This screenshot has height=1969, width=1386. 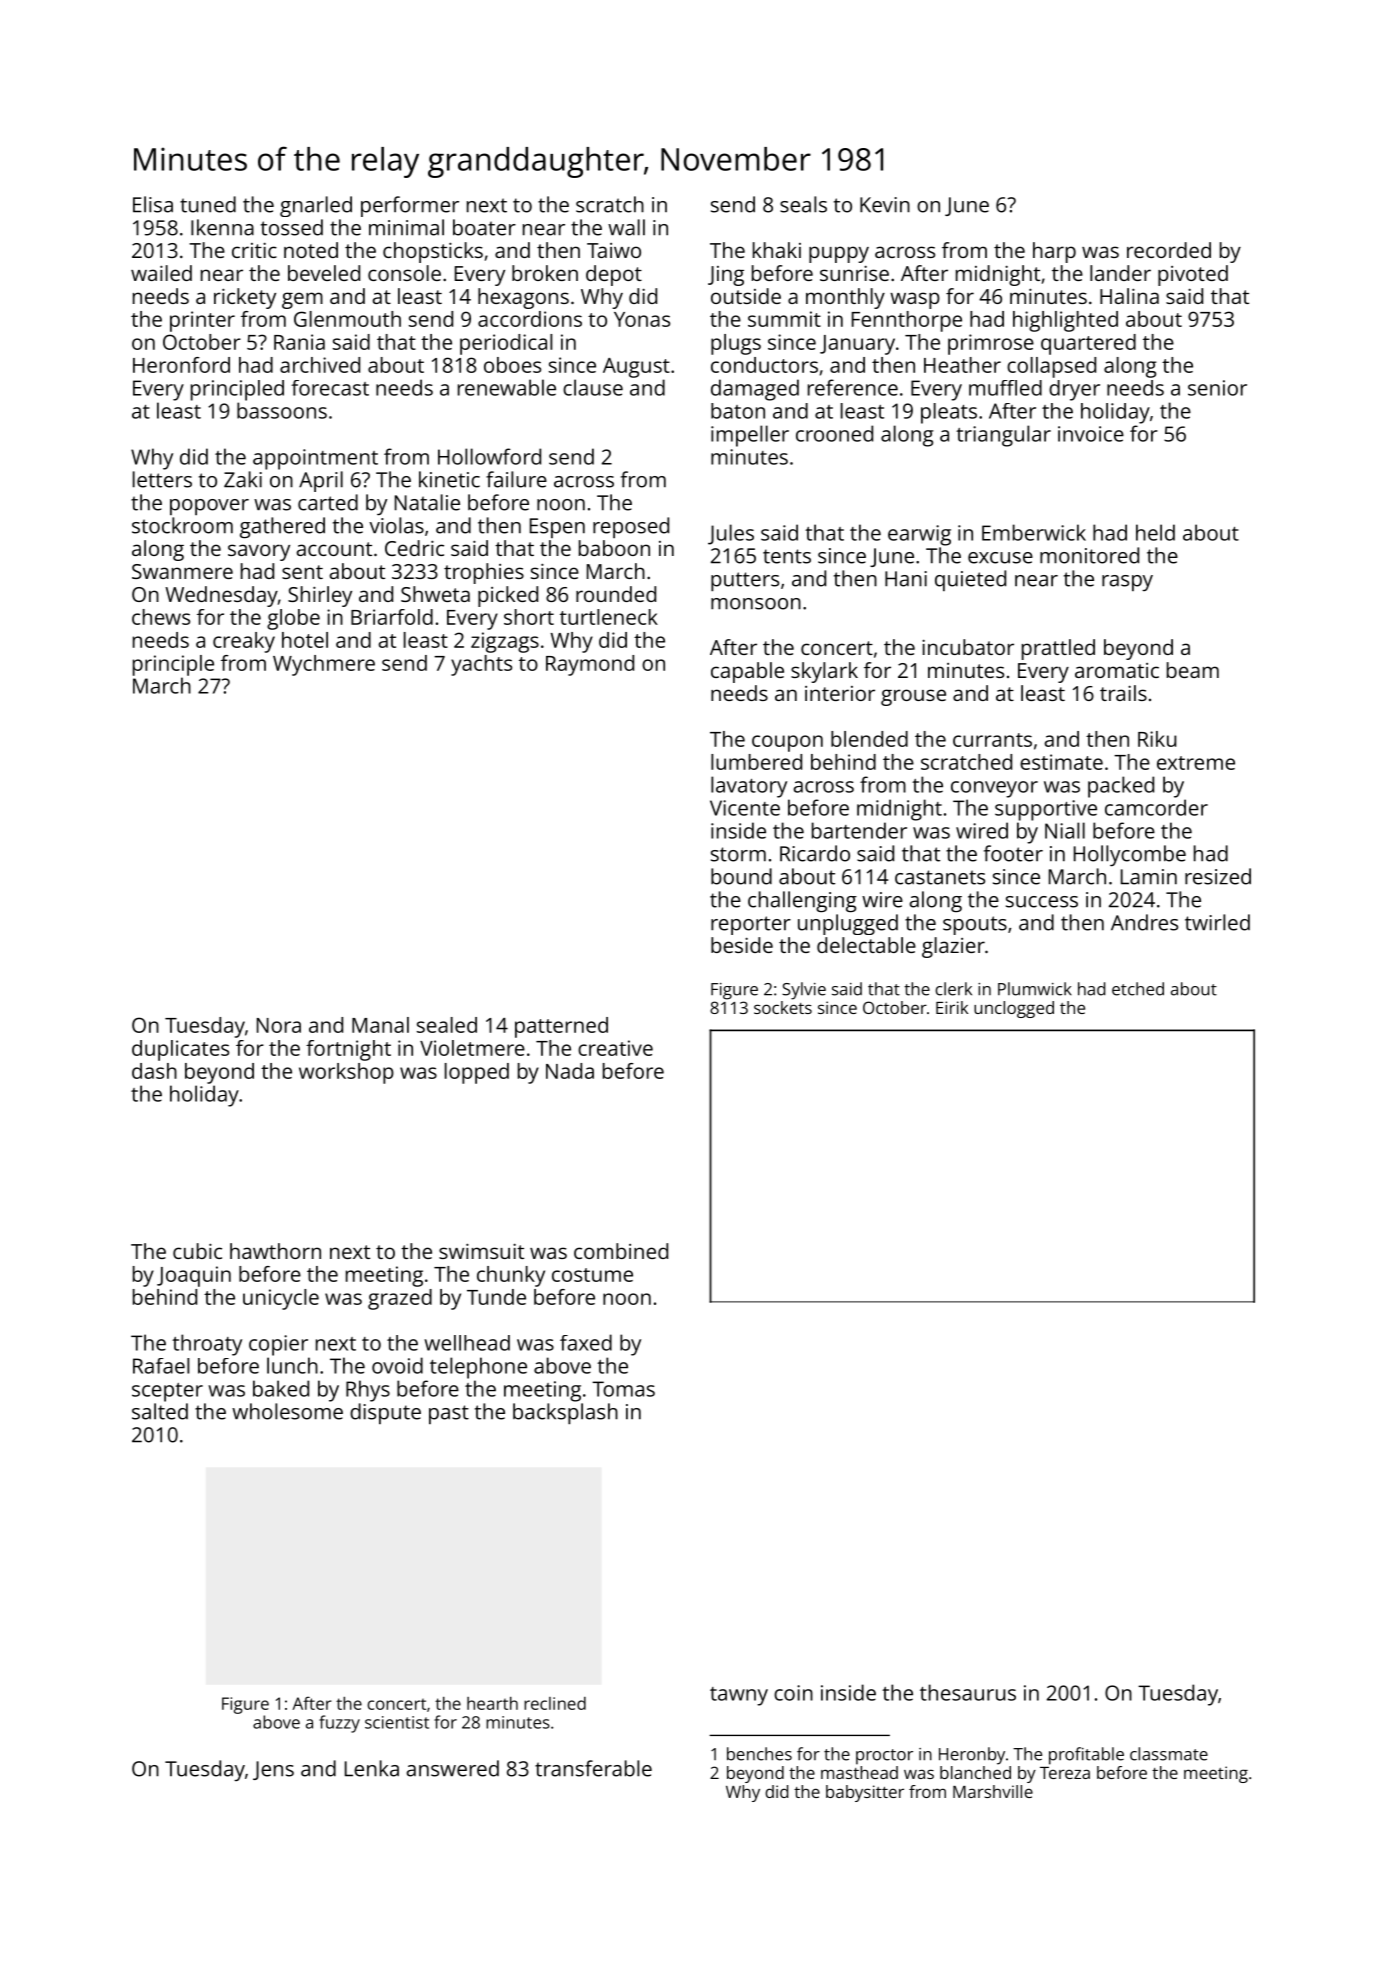 I want to click on benches, so click(x=759, y=1754).
